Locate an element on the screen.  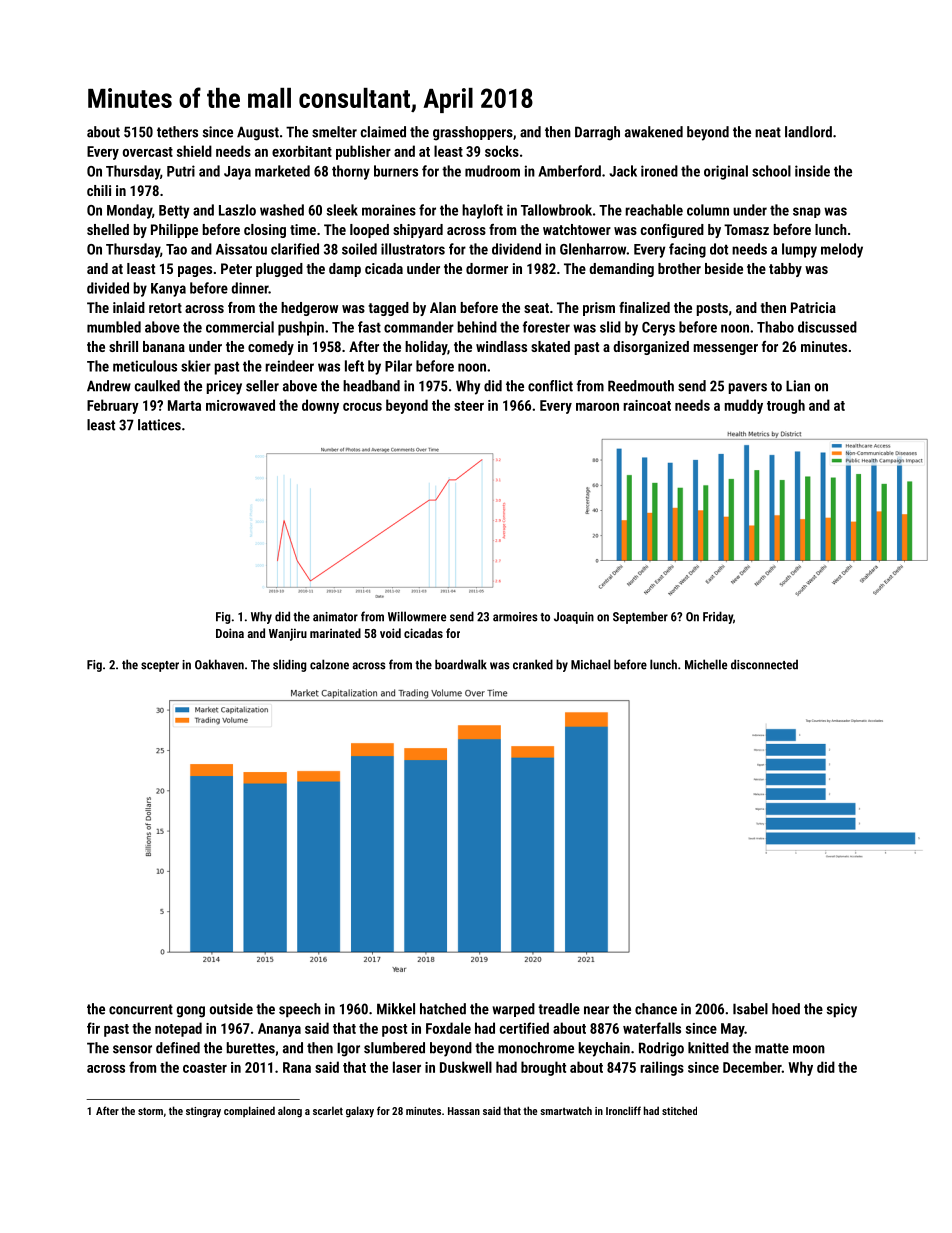
animator is located at coordinates (335, 617).
